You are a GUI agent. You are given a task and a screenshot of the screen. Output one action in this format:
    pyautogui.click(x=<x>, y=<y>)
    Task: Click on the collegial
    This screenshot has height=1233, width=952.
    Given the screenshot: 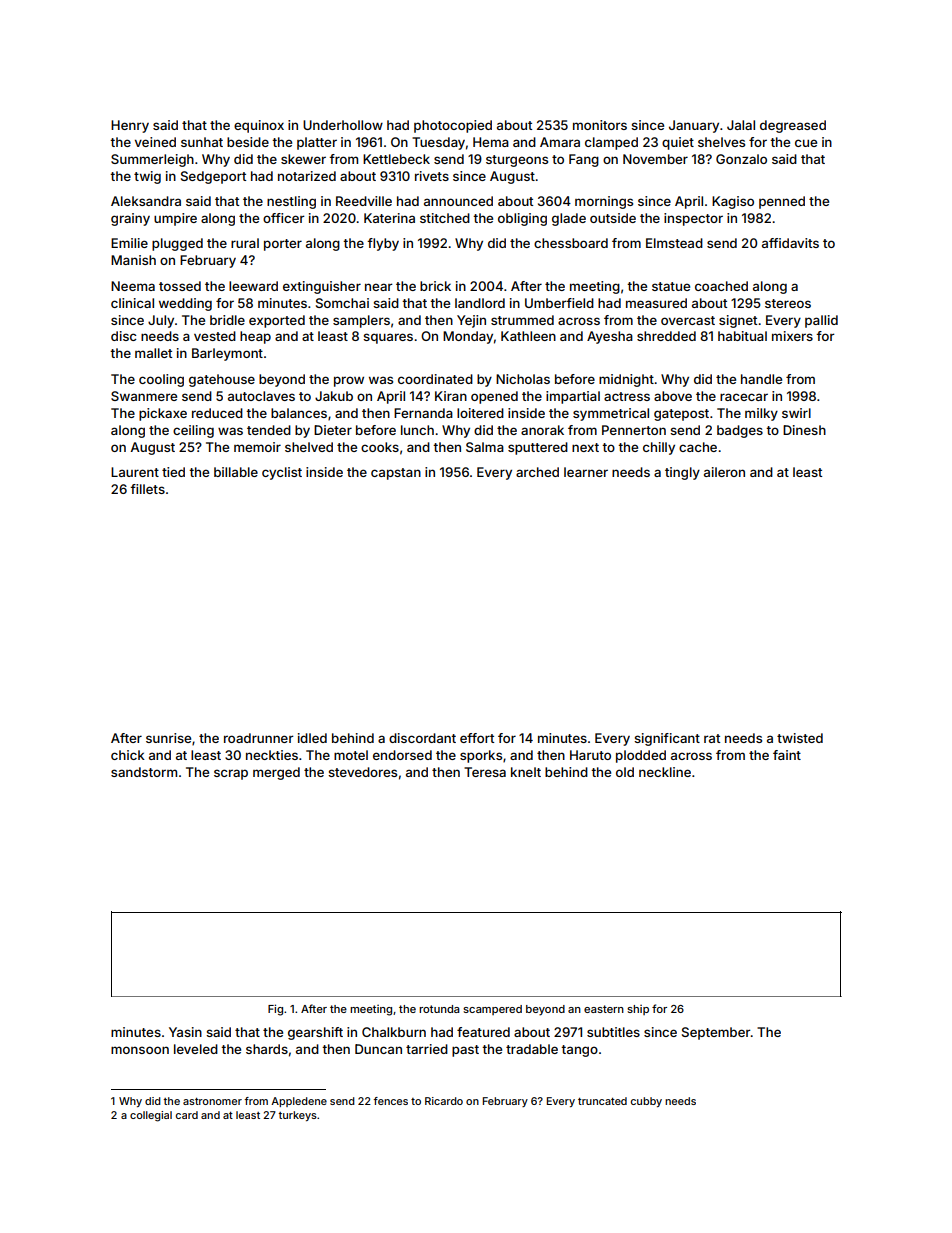 What is the action you would take?
    pyautogui.click(x=151, y=1116)
